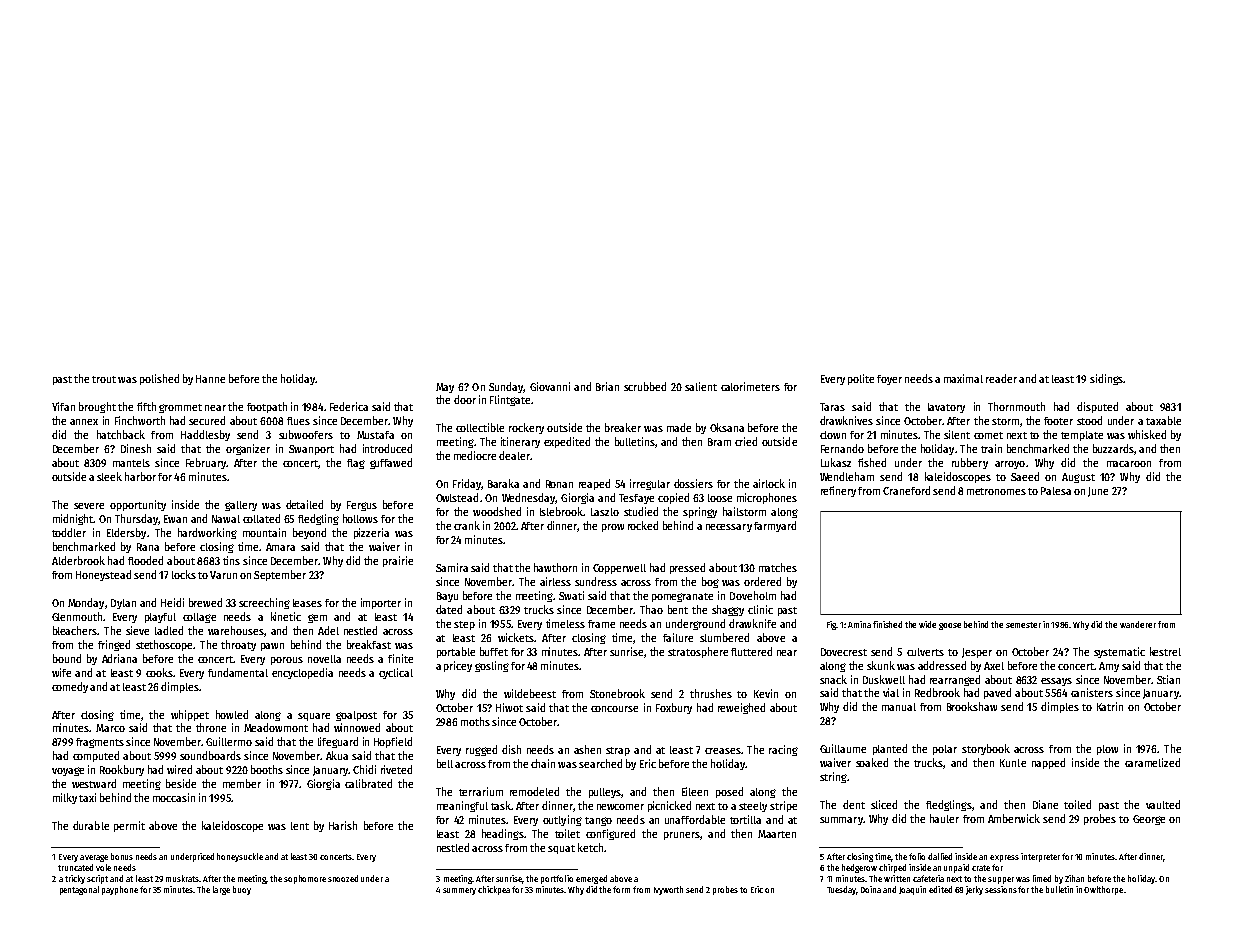 This screenshot has height=952, width=1233. What do you see at coordinates (1023, 625) in the screenshot?
I see `semester` at bounding box center [1023, 625].
